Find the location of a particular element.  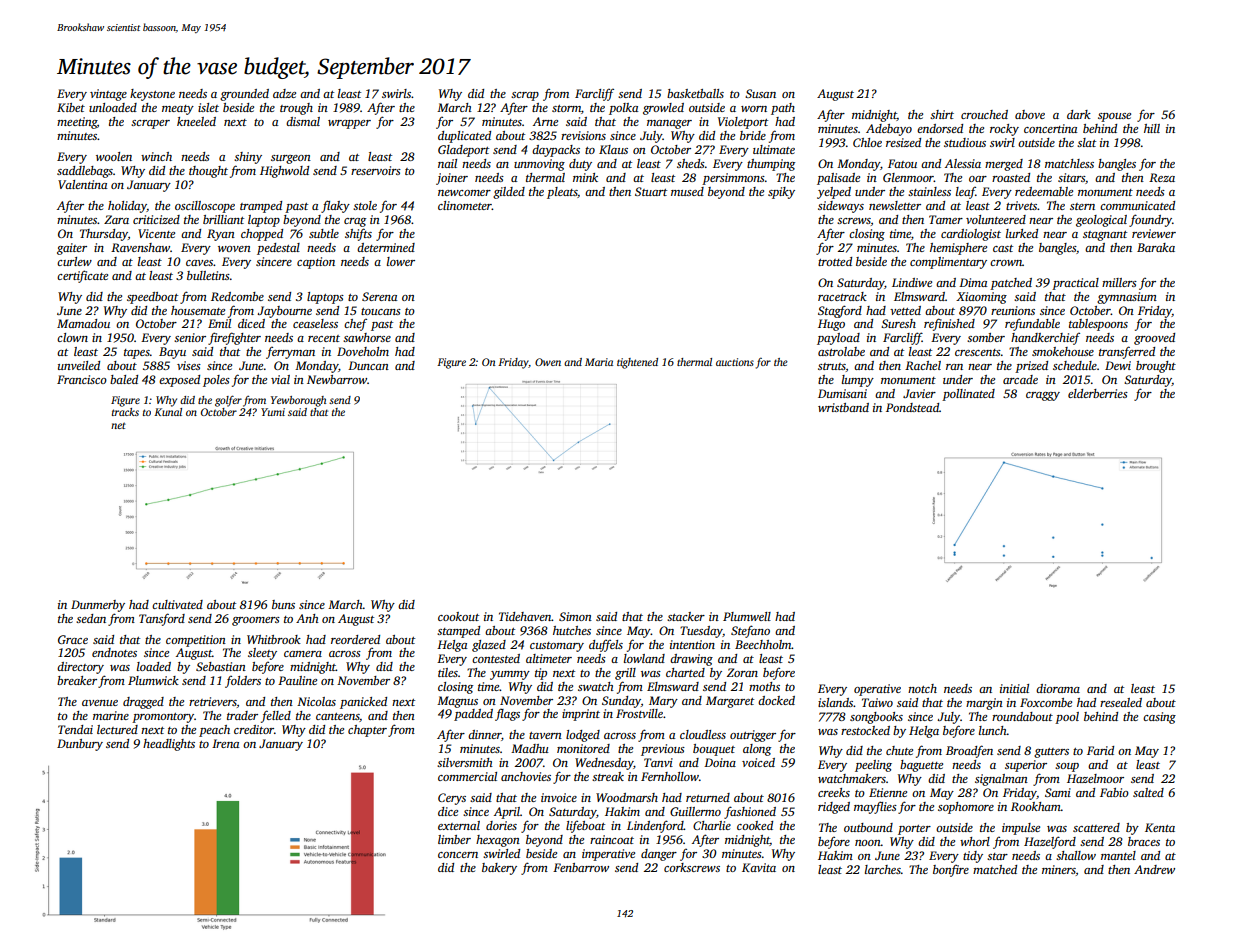

Baraka is located at coordinates (1156, 247).
